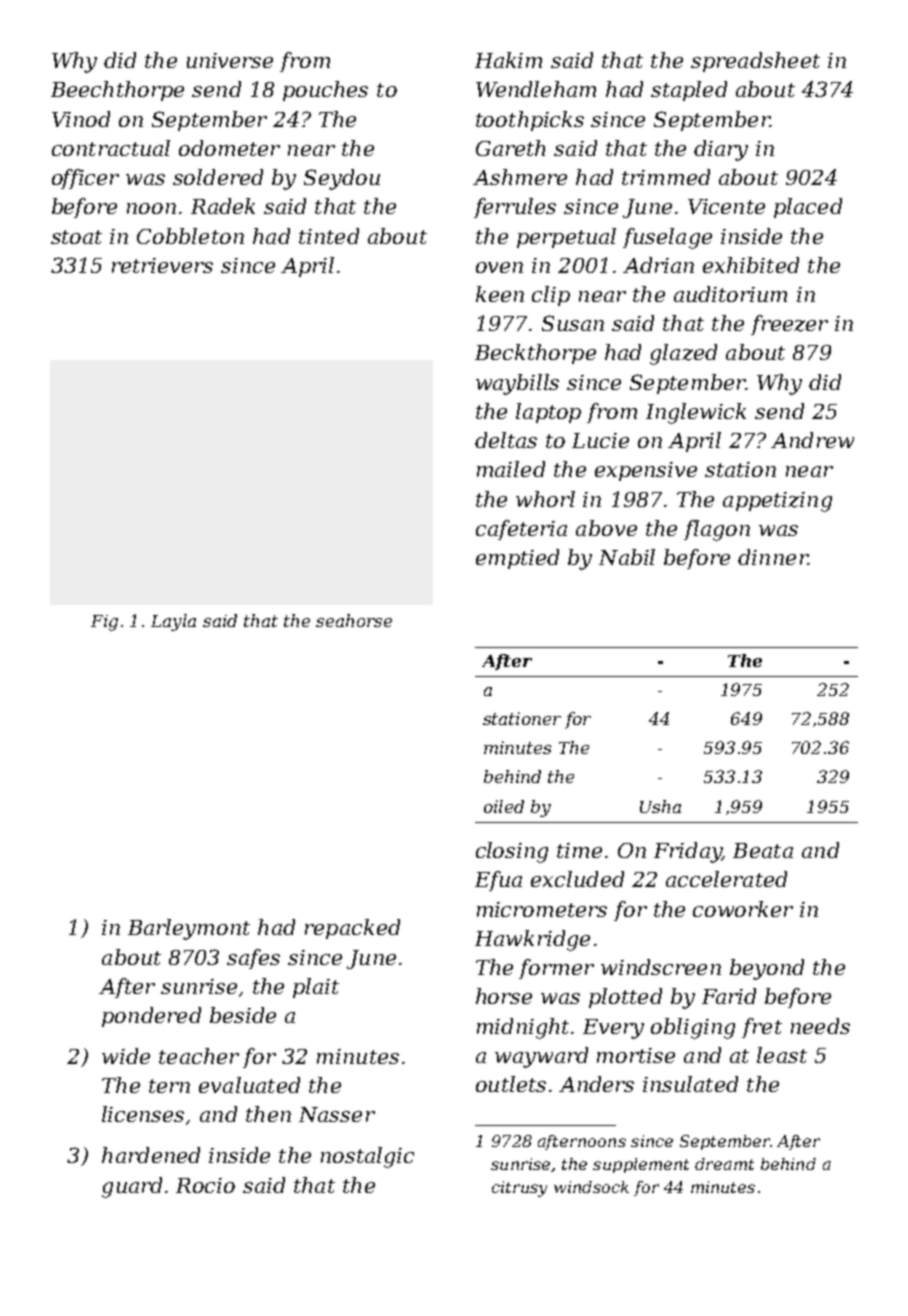  I want to click on oiled, so click(504, 806).
